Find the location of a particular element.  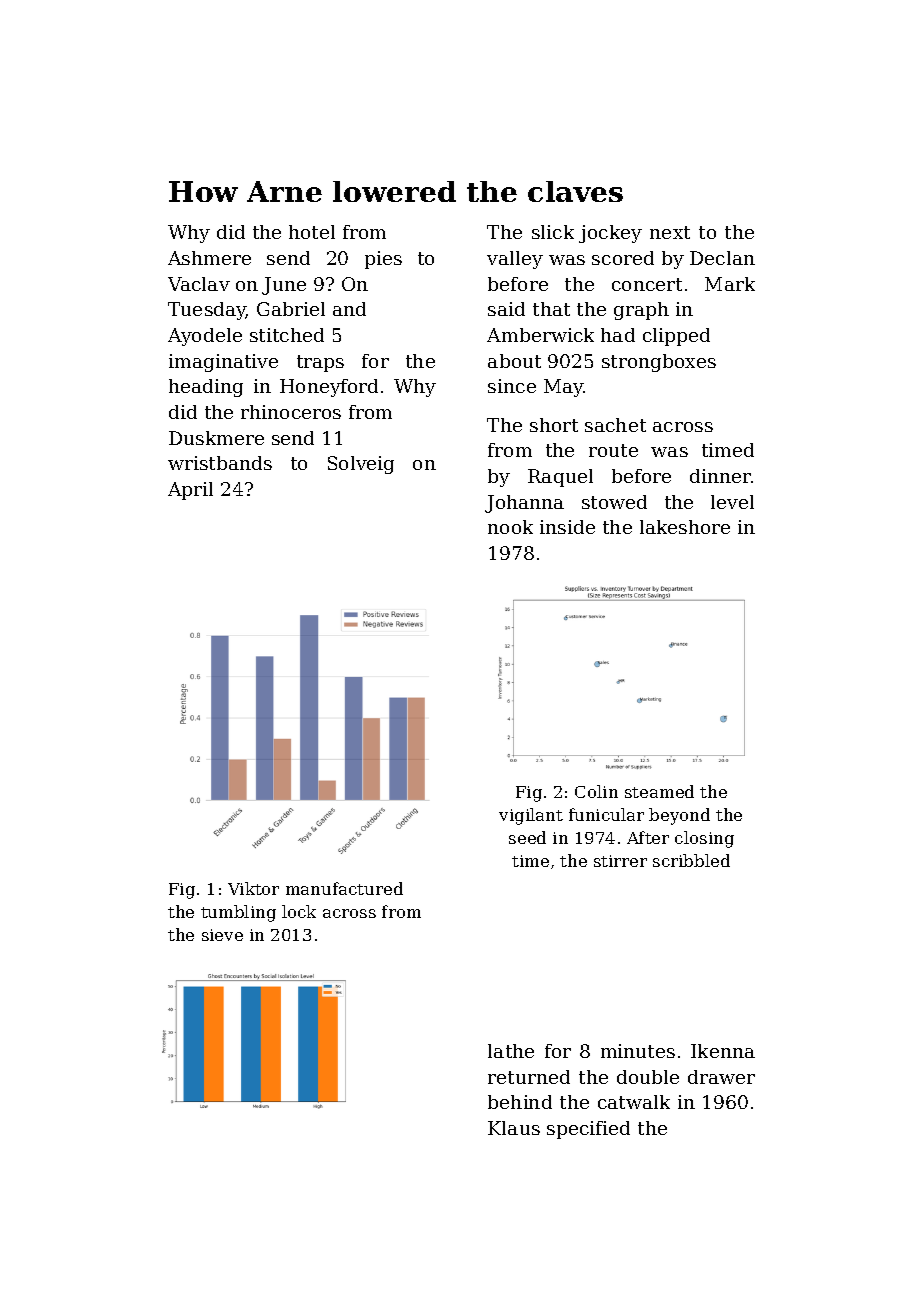

minutes is located at coordinates (638, 1051).
